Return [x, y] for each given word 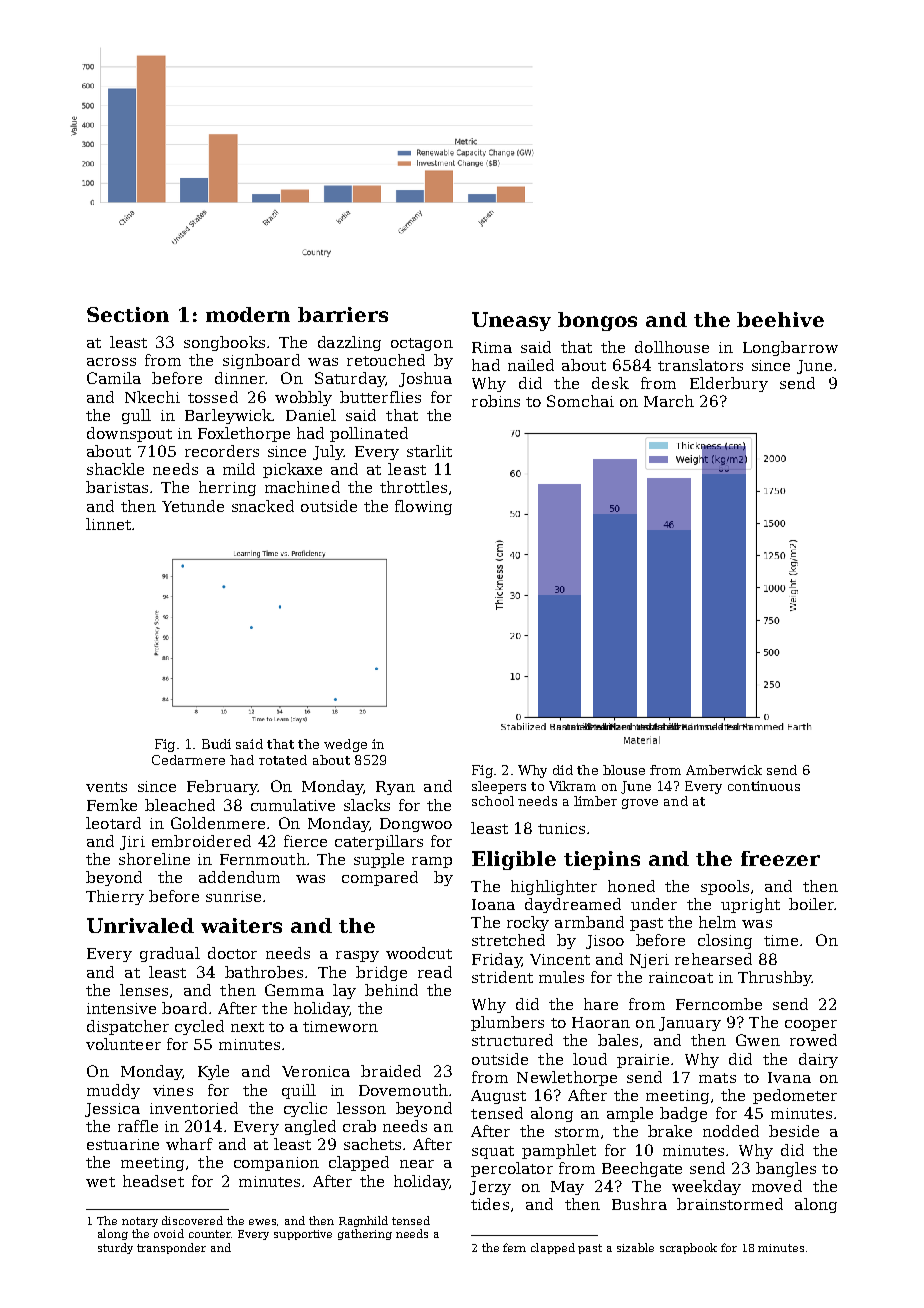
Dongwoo [416, 825]
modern [248, 314]
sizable [635, 1247]
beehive [780, 319]
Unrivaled [140, 925]
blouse [624, 770]
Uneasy [511, 321]
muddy [113, 1091]
